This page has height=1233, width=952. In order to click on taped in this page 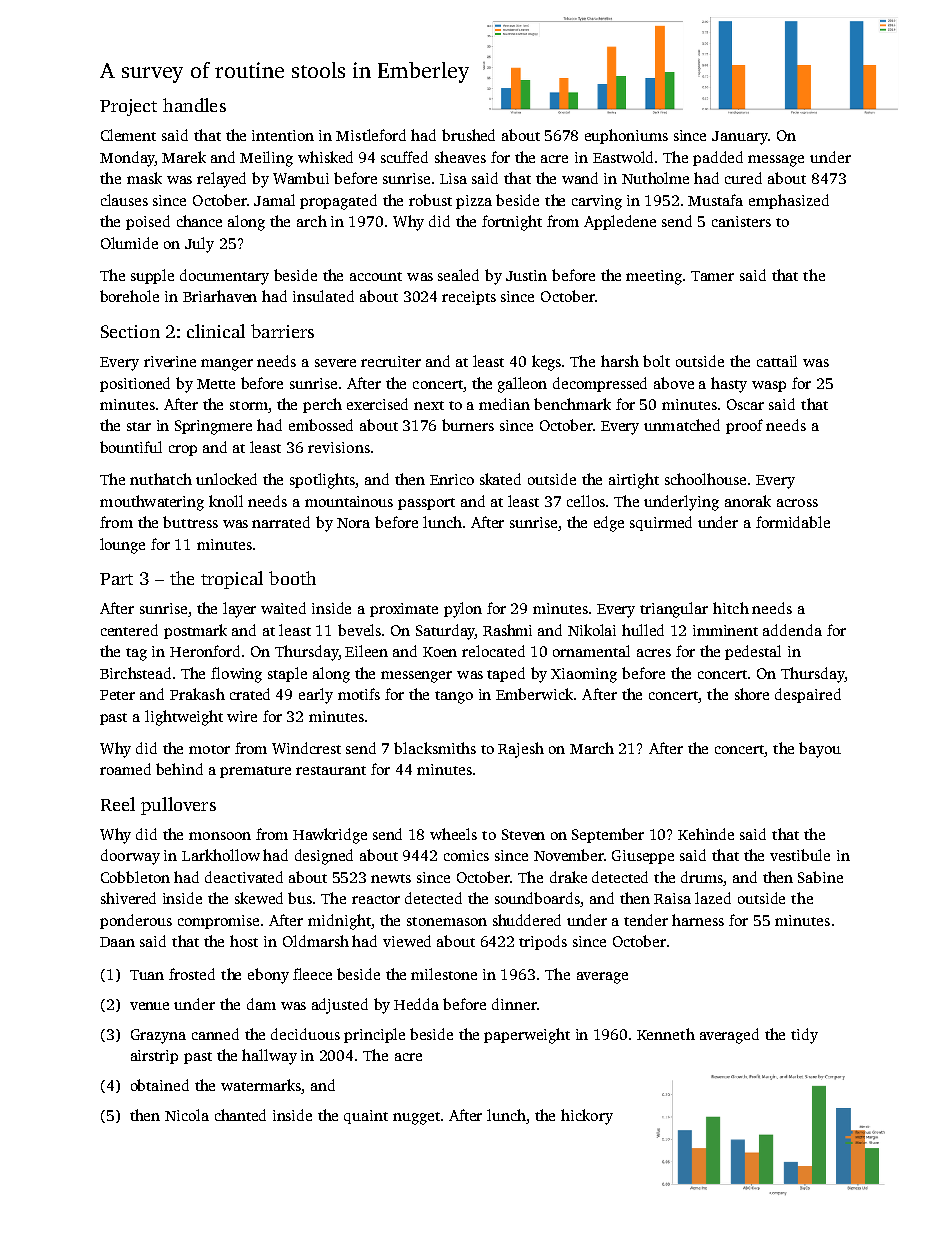, I will do `click(506, 674)`.
